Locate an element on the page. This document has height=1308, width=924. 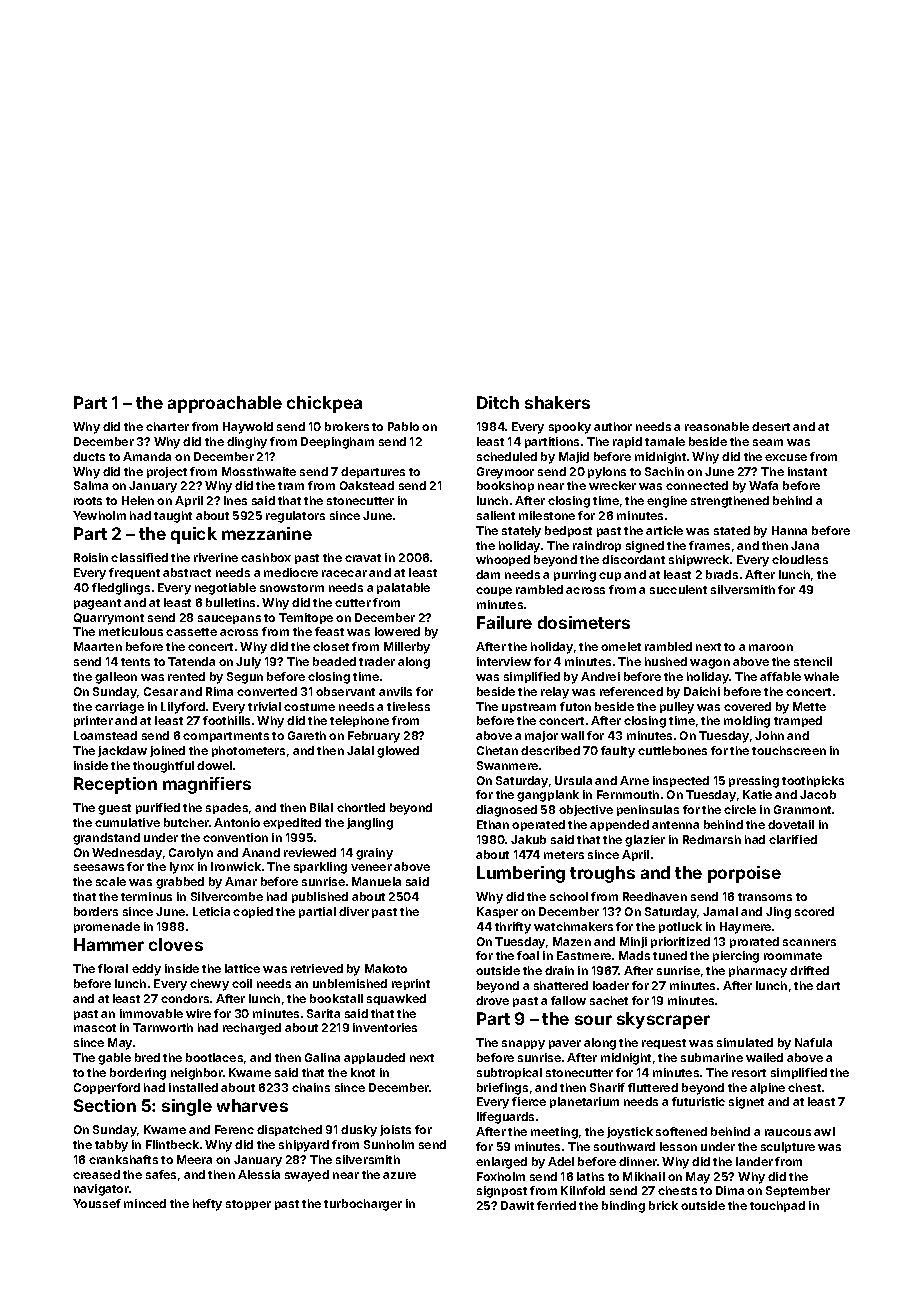
troughs is located at coordinates (602, 874).
